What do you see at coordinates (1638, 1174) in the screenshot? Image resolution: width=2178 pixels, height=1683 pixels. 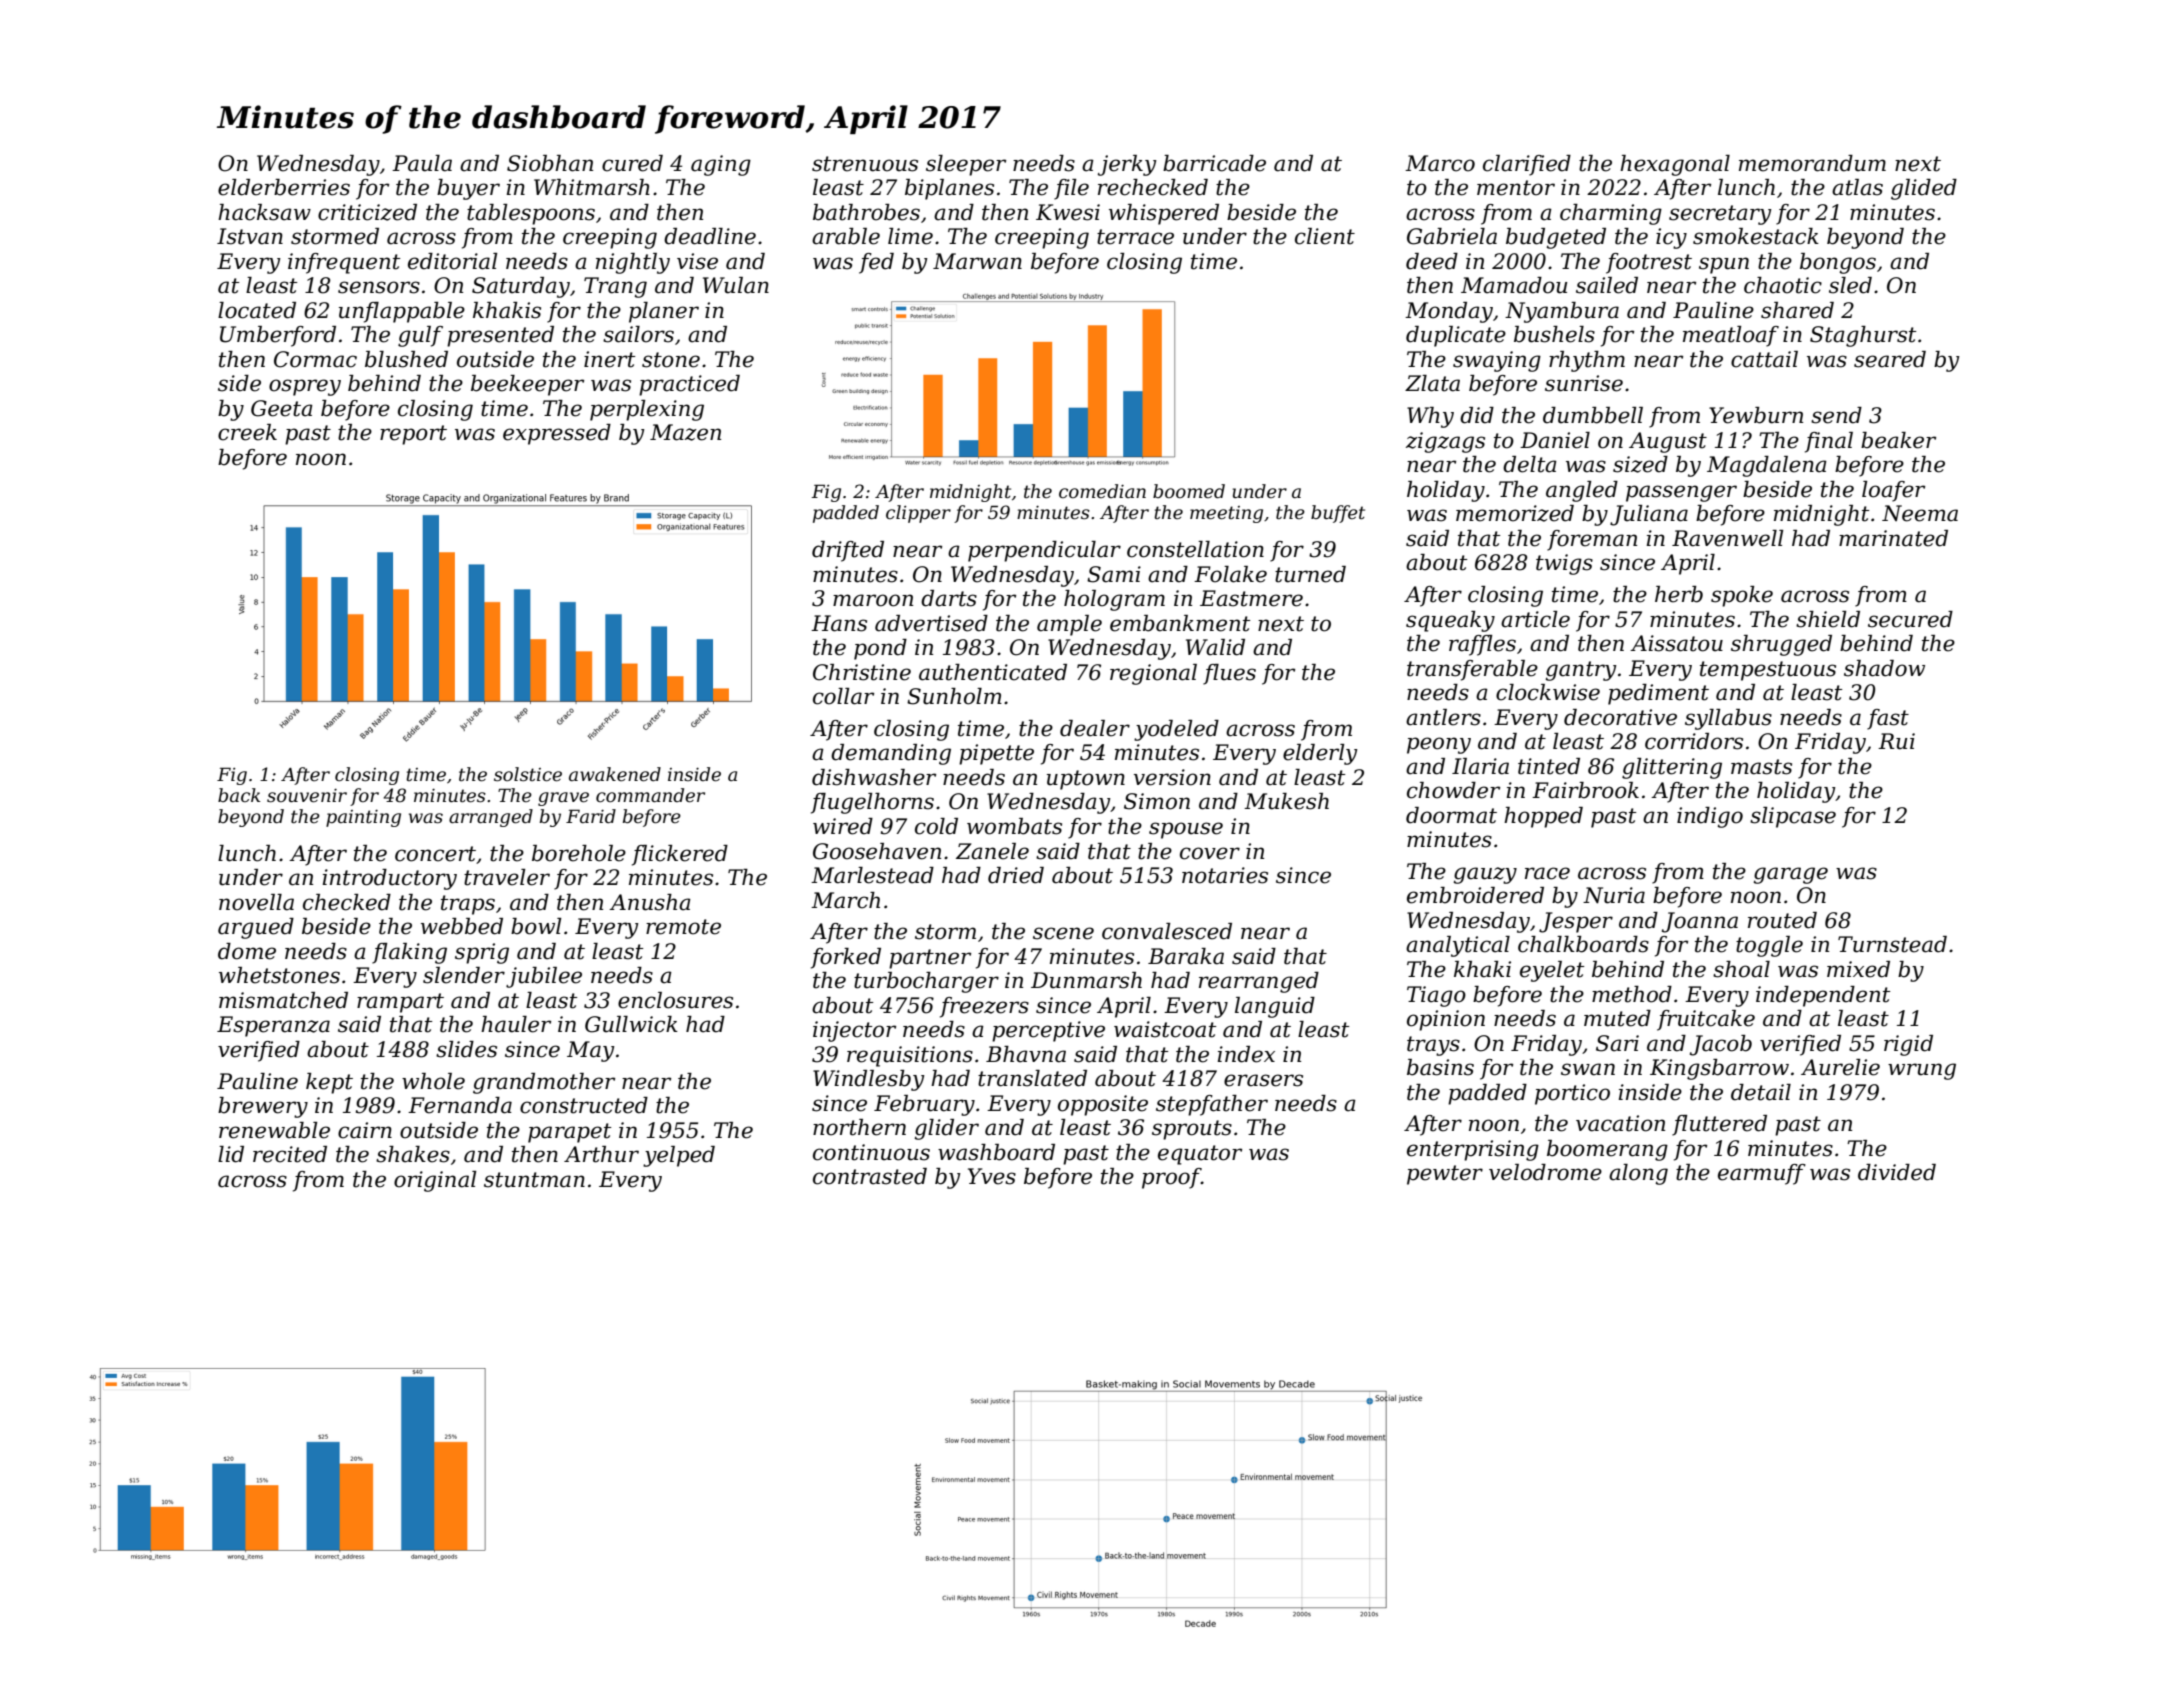 I see `along` at bounding box center [1638, 1174].
